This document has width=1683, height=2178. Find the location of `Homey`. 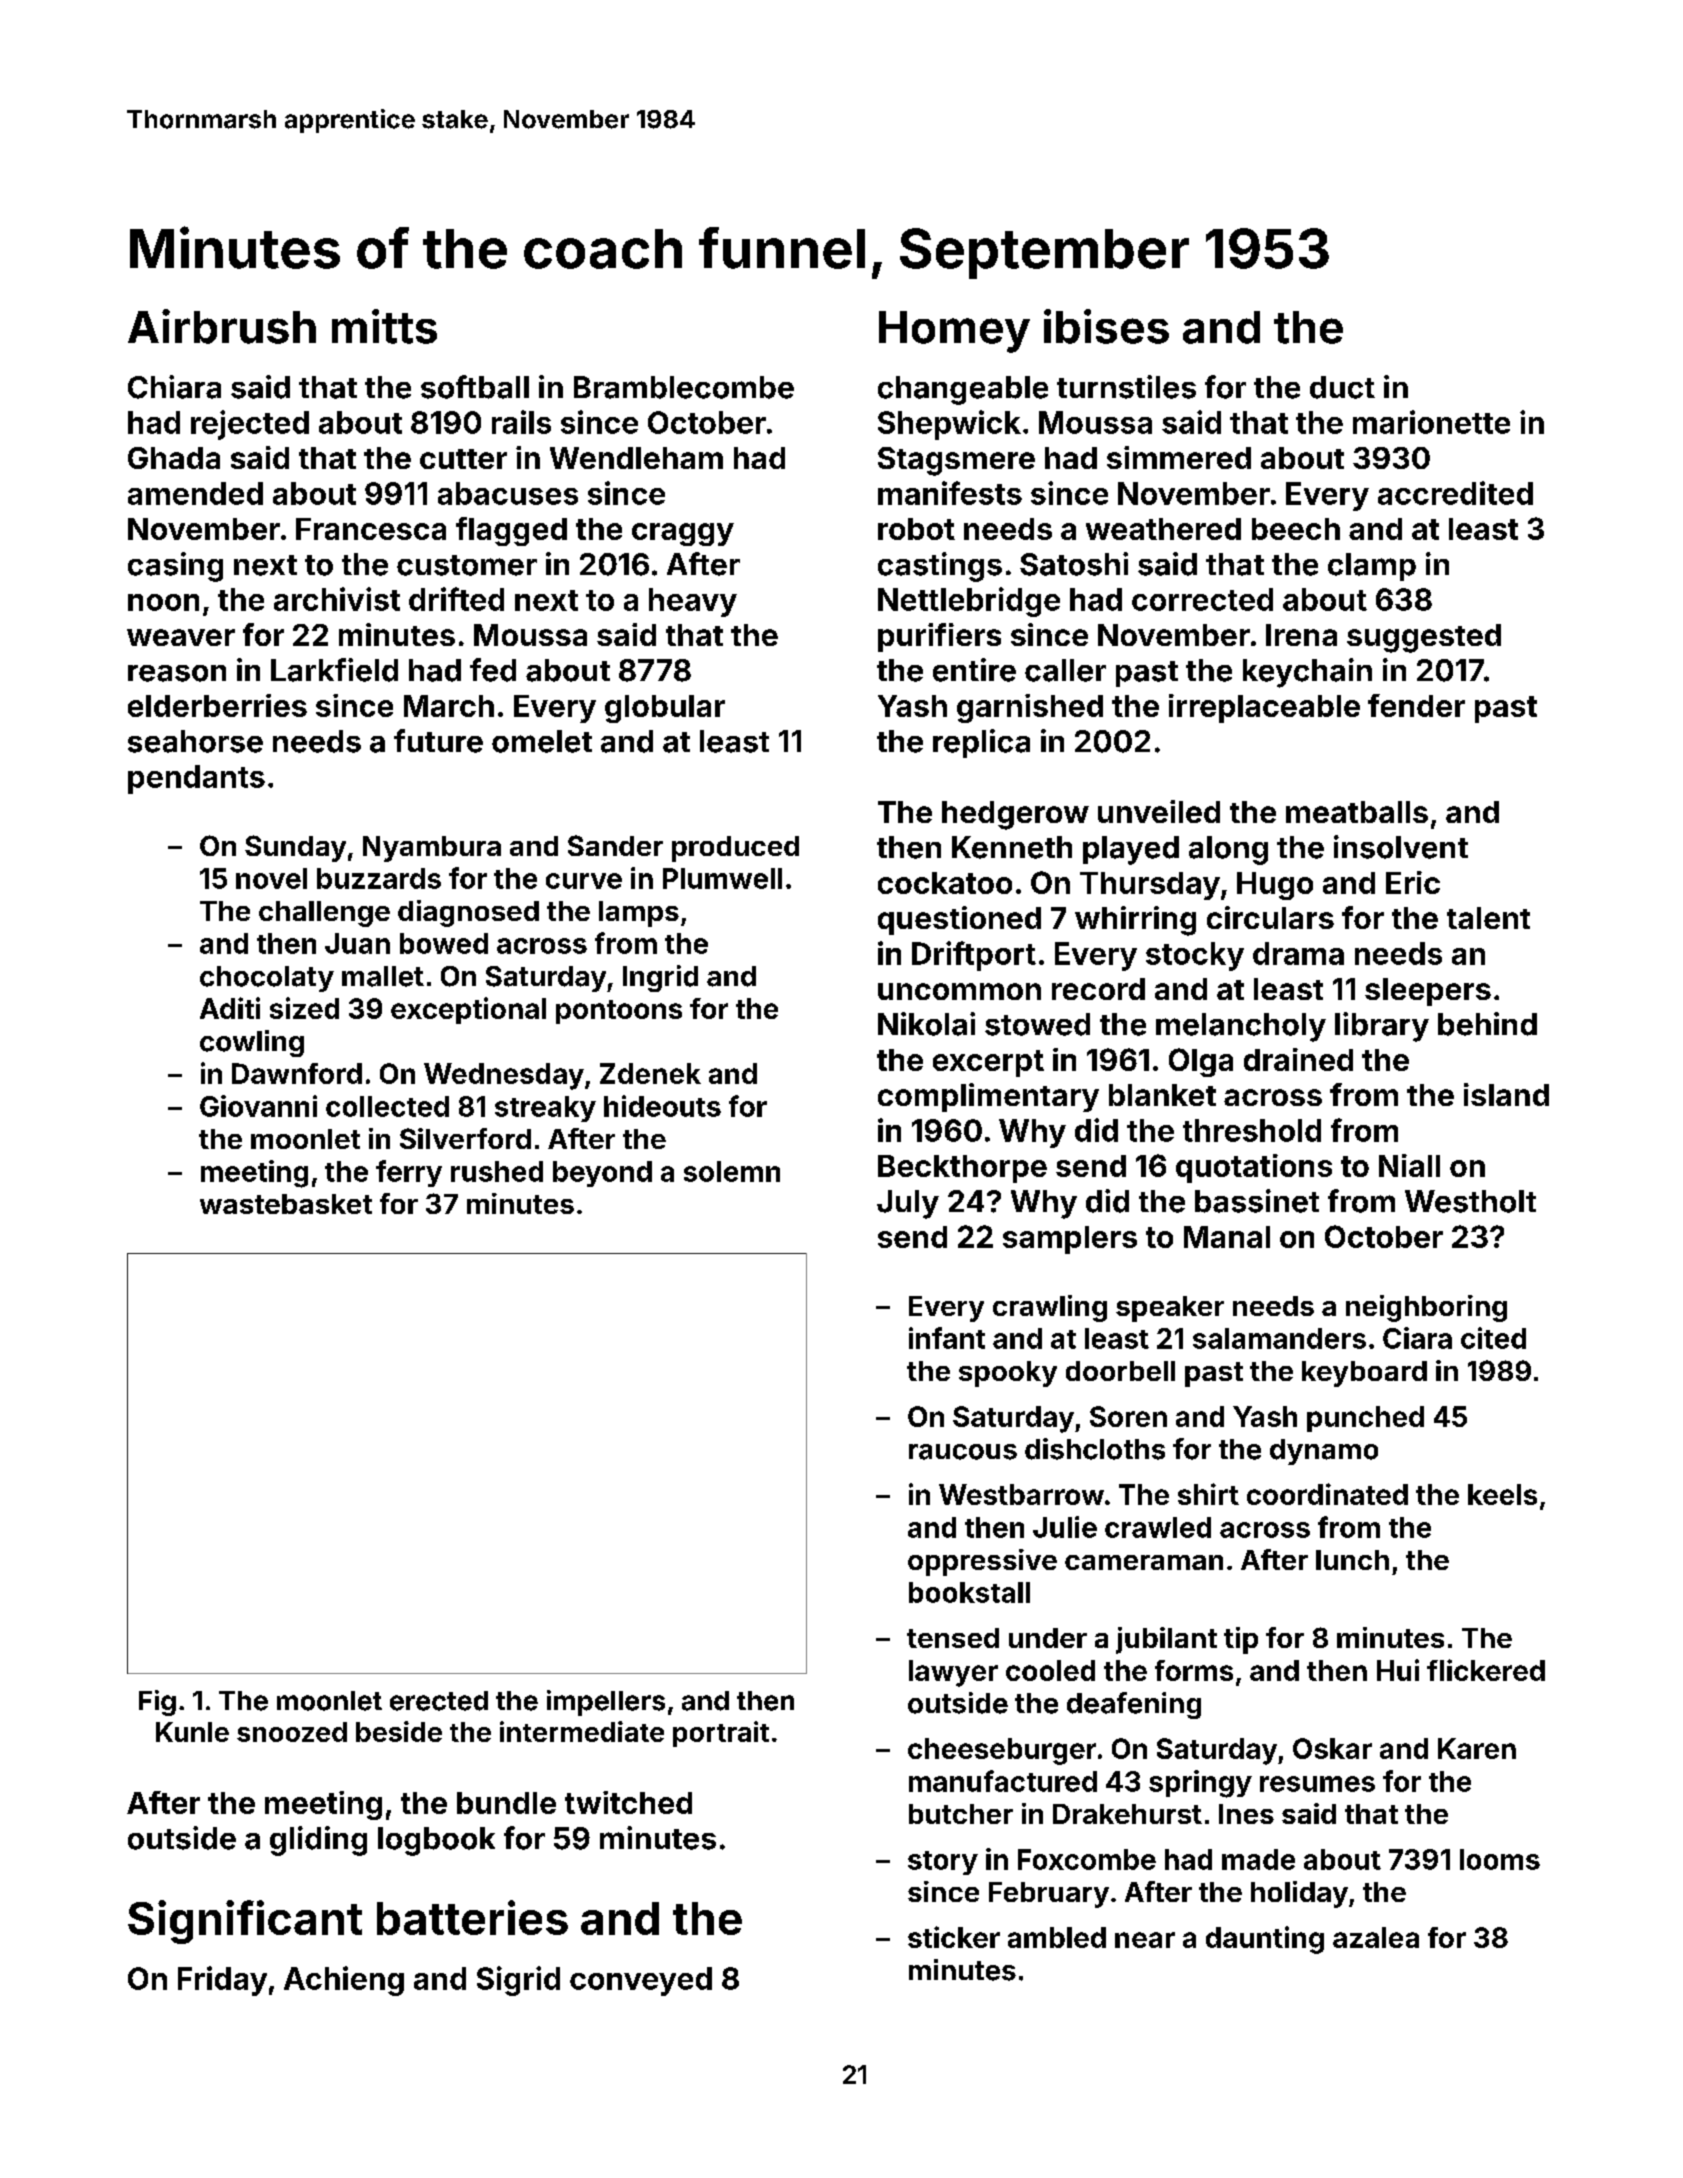

Homey is located at coordinates (954, 332).
